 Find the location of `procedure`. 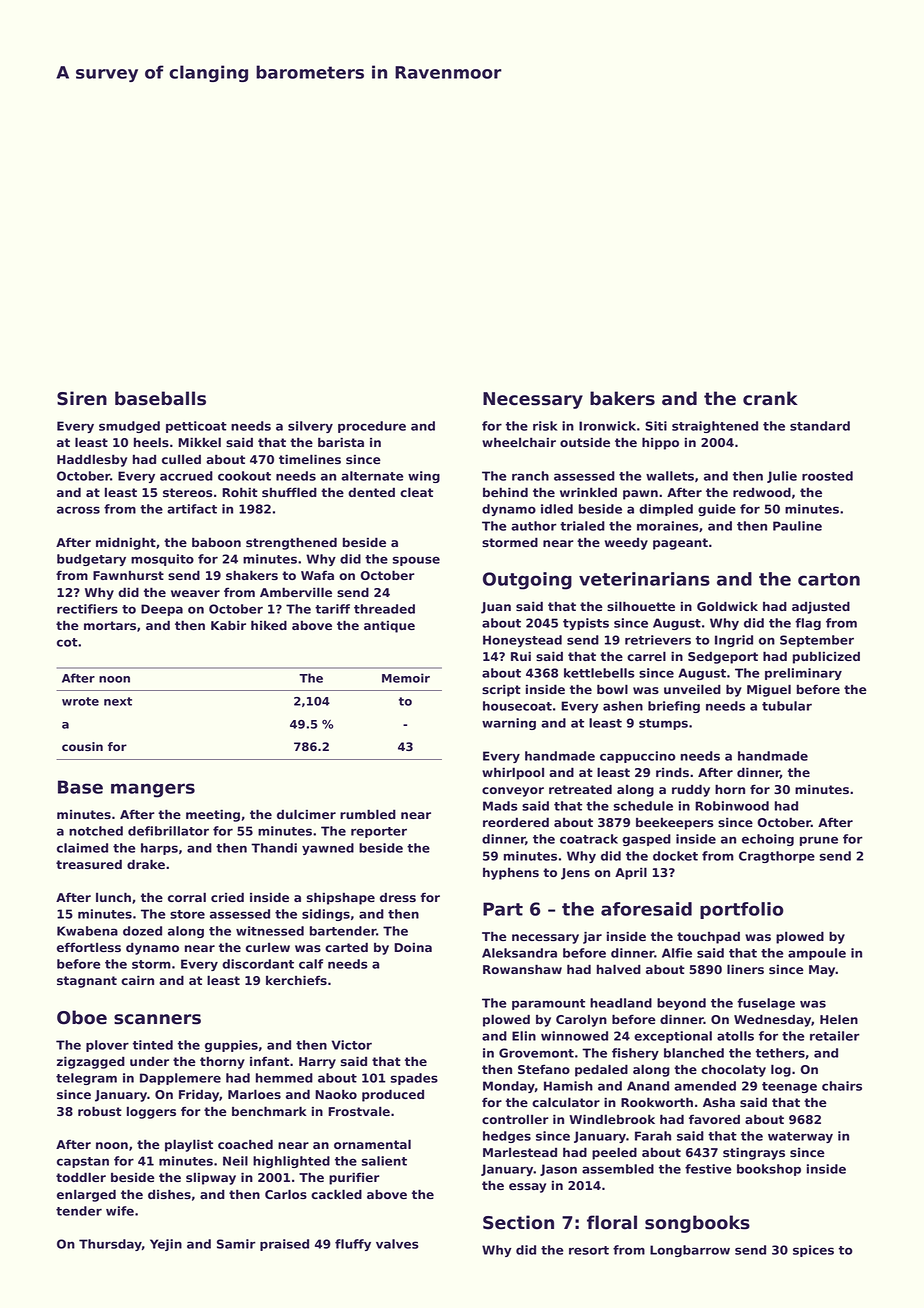

procedure is located at coordinates (372, 427).
